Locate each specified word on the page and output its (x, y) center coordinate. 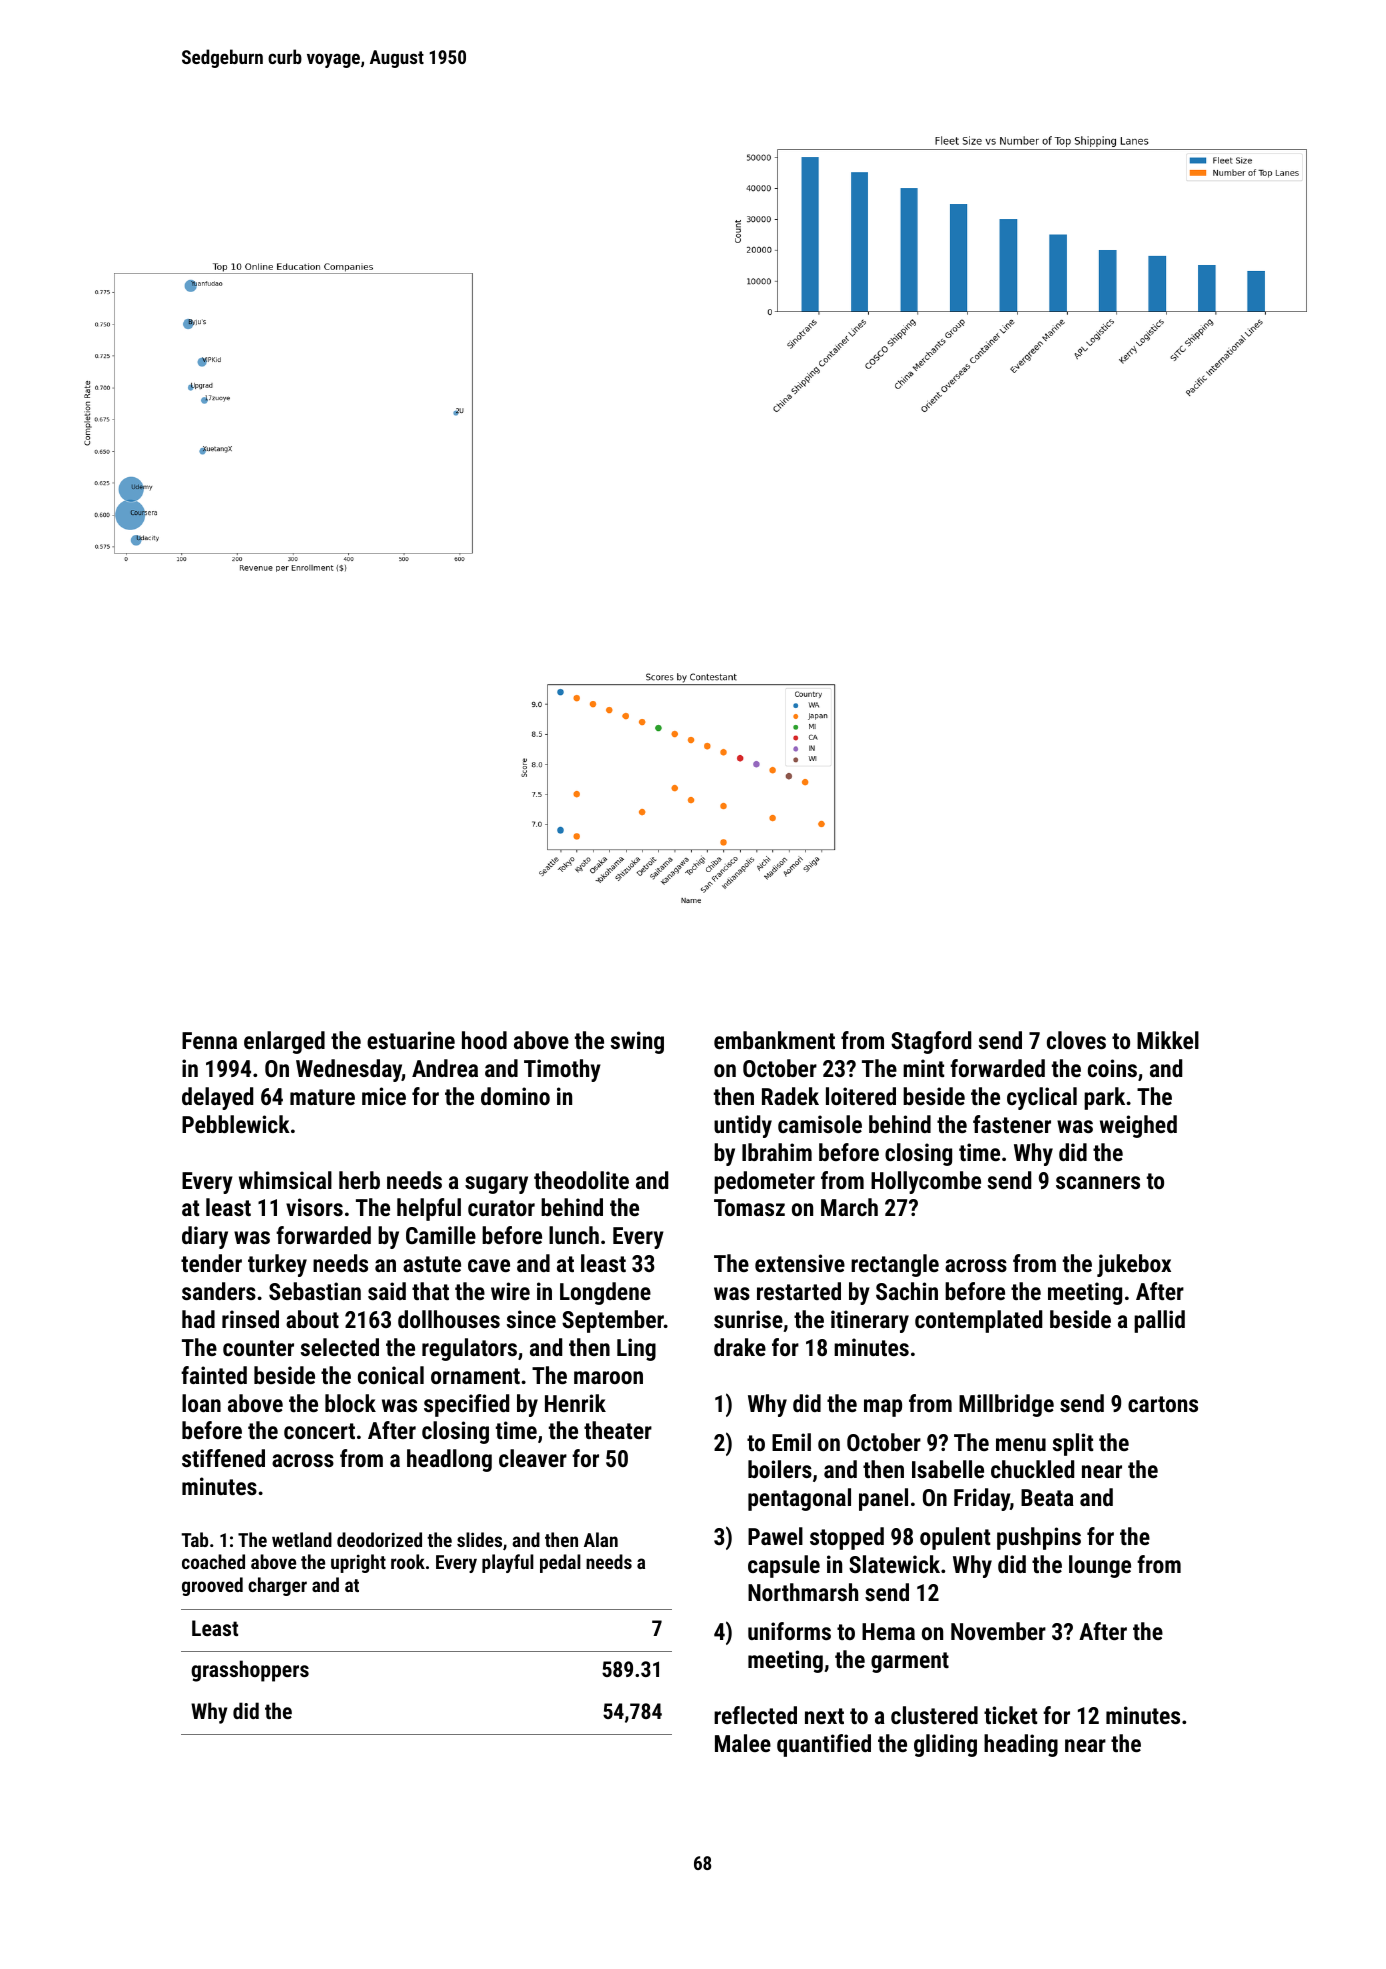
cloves (1076, 1040)
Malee (743, 1743)
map (883, 1408)
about (312, 1319)
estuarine (411, 1040)
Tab (194, 1539)
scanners (1098, 1182)
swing (637, 1042)
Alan (601, 1539)
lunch (574, 1235)
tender (211, 1263)
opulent (955, 1538)
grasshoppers (250, 1671)
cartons (1163, 1404)
